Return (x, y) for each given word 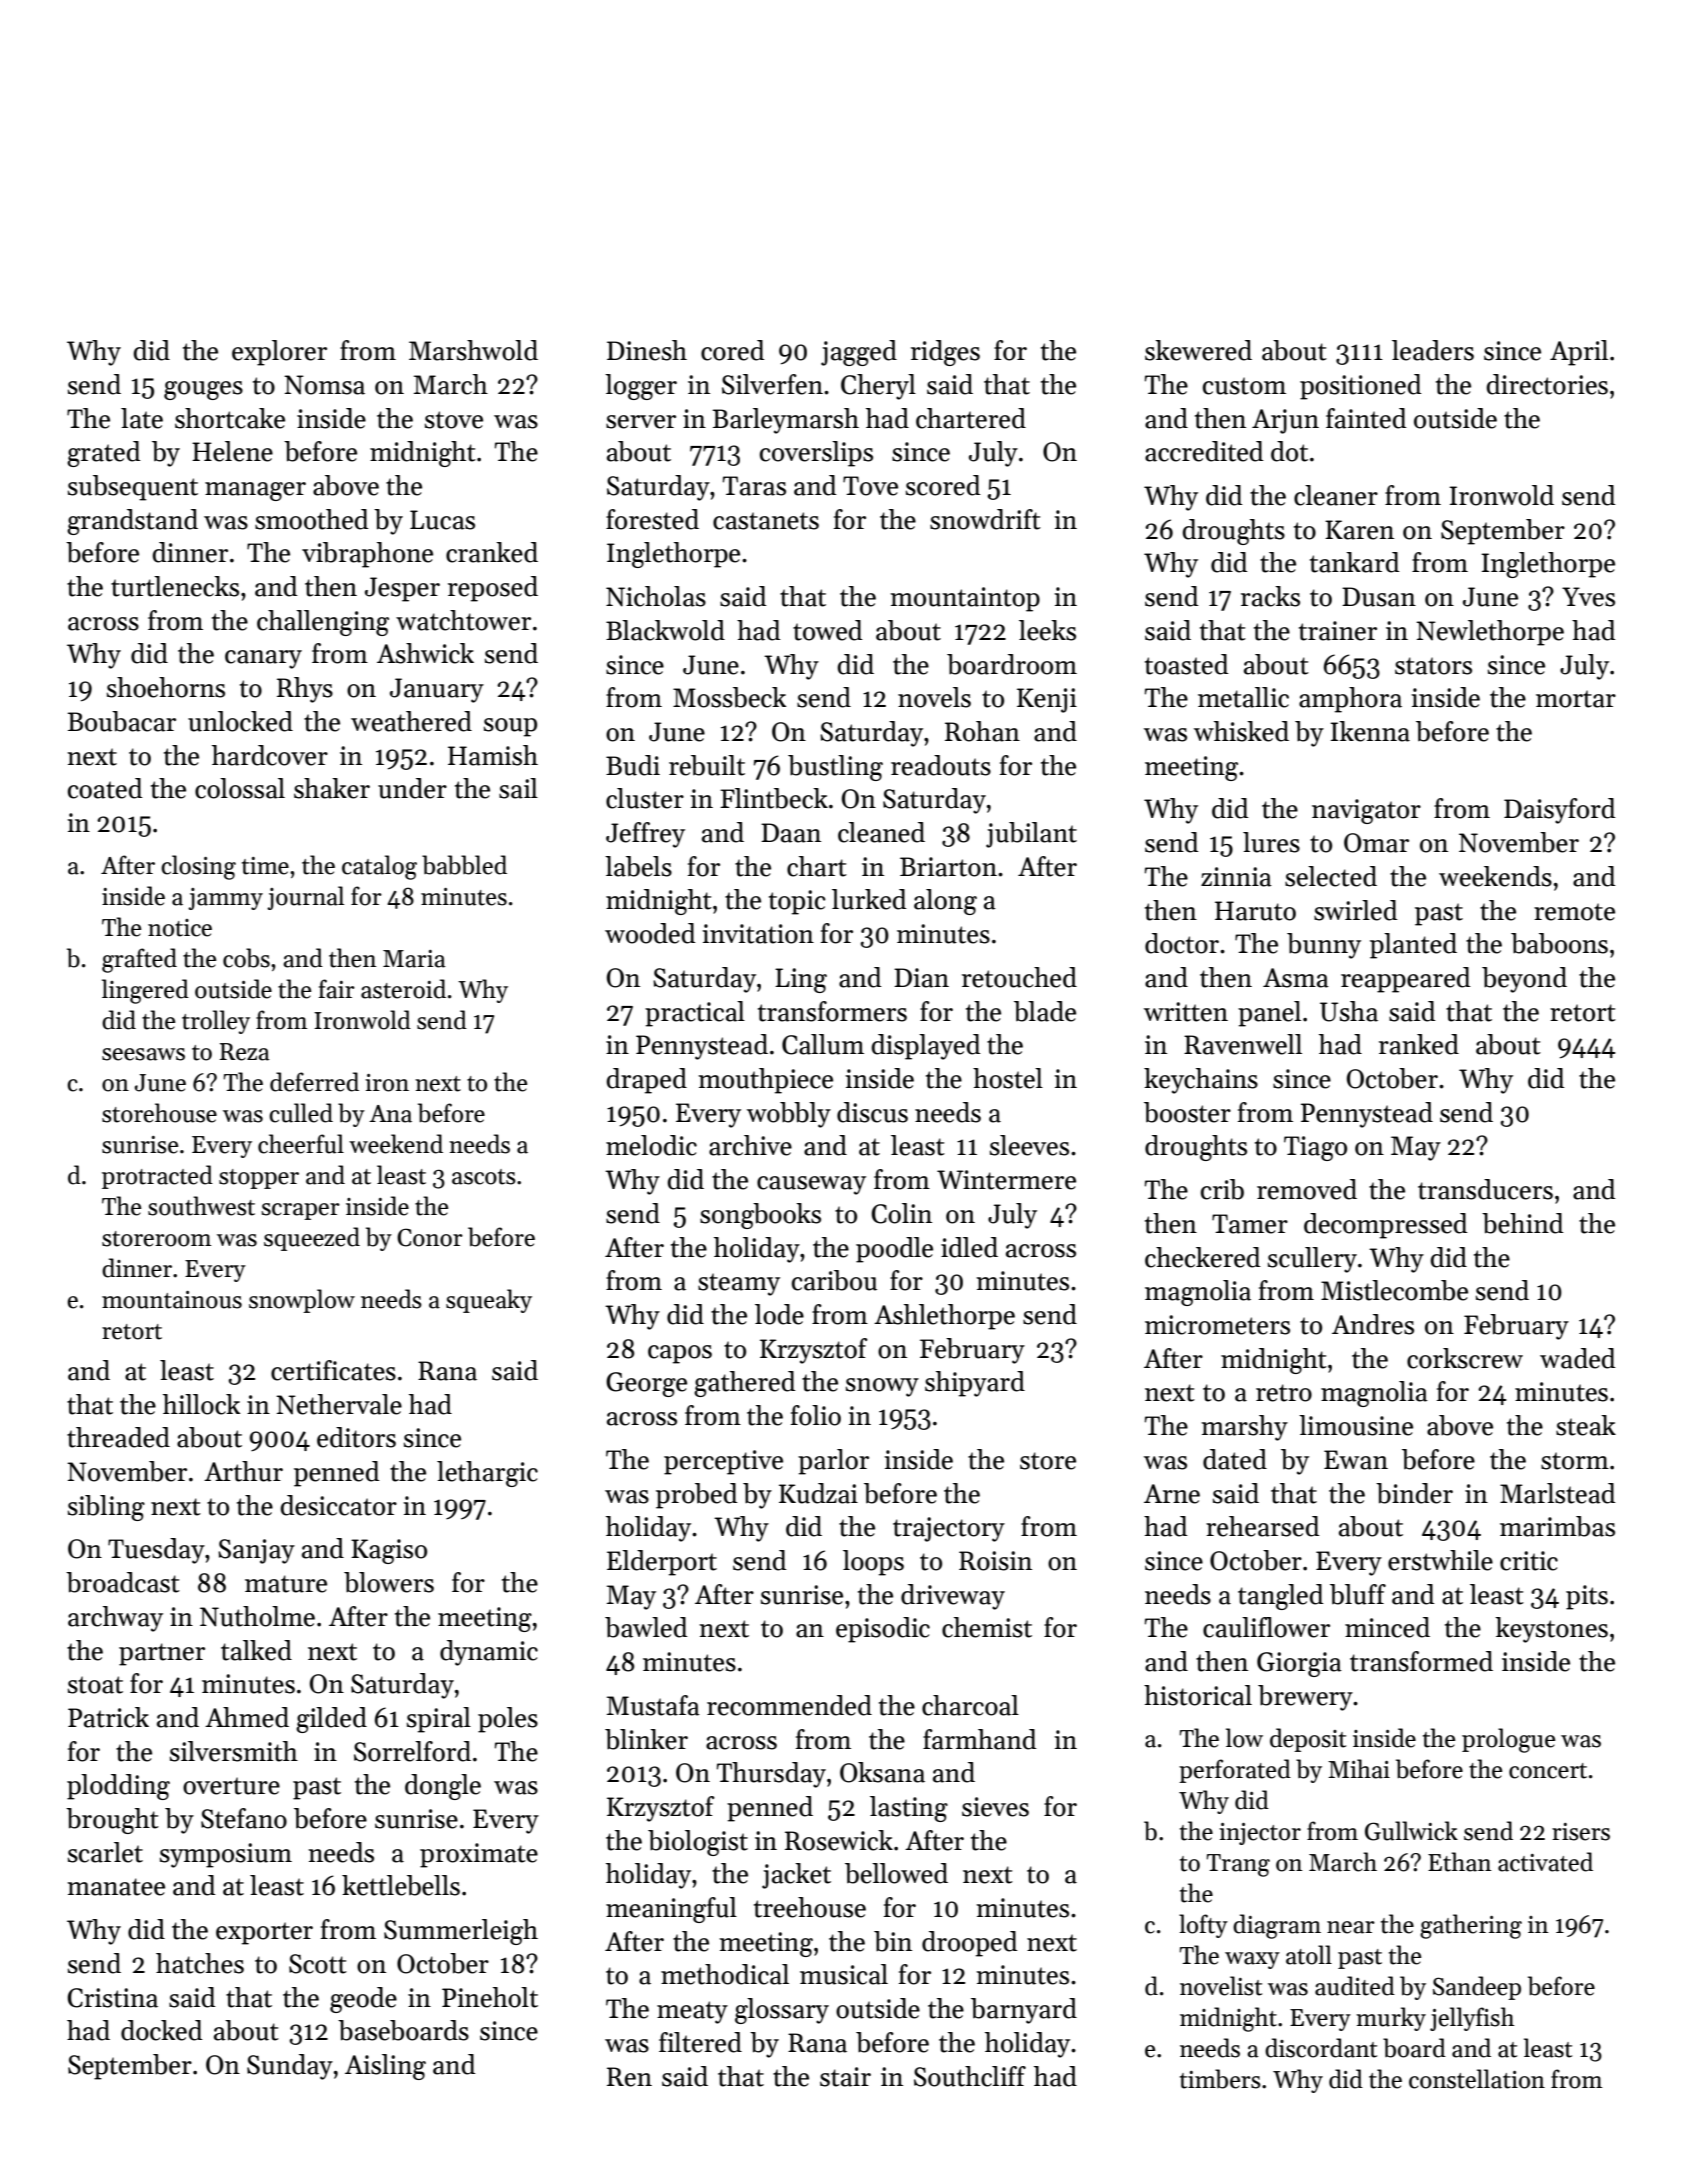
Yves (1588, 597)
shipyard (975, 1384)
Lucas (442, 520)
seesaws (143, 1054)
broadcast (123, 1582)
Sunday (290, 2067)
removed (1307, 1189)
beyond (1524, 980)
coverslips (816, 454)
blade (1045, 1011)
